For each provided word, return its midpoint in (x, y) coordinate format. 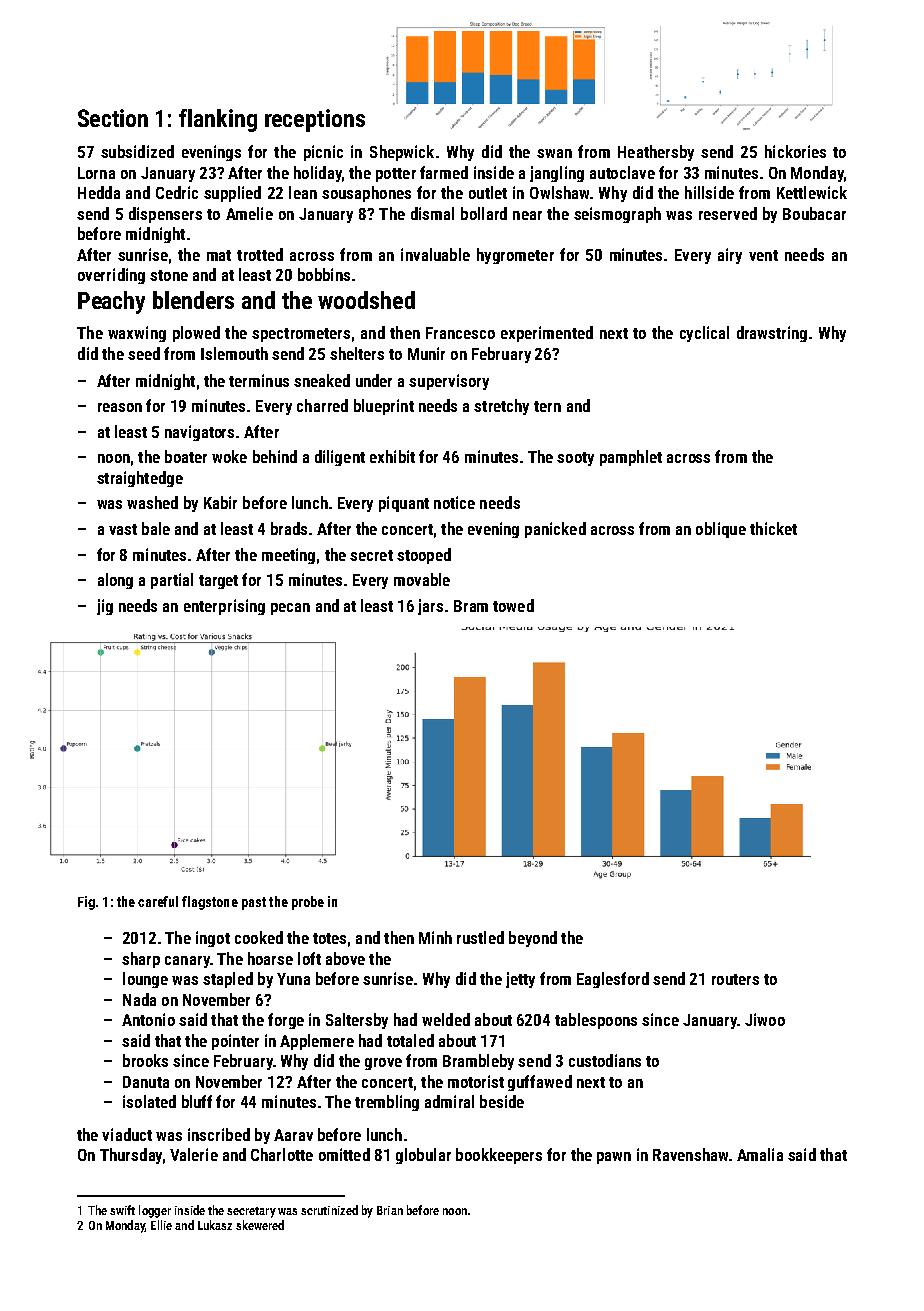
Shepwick (402, 153)
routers (735, 979)
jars (430, 607)
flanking (218, 120)
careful (158, 901)
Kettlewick (812, 192)
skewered (260, 1225)
